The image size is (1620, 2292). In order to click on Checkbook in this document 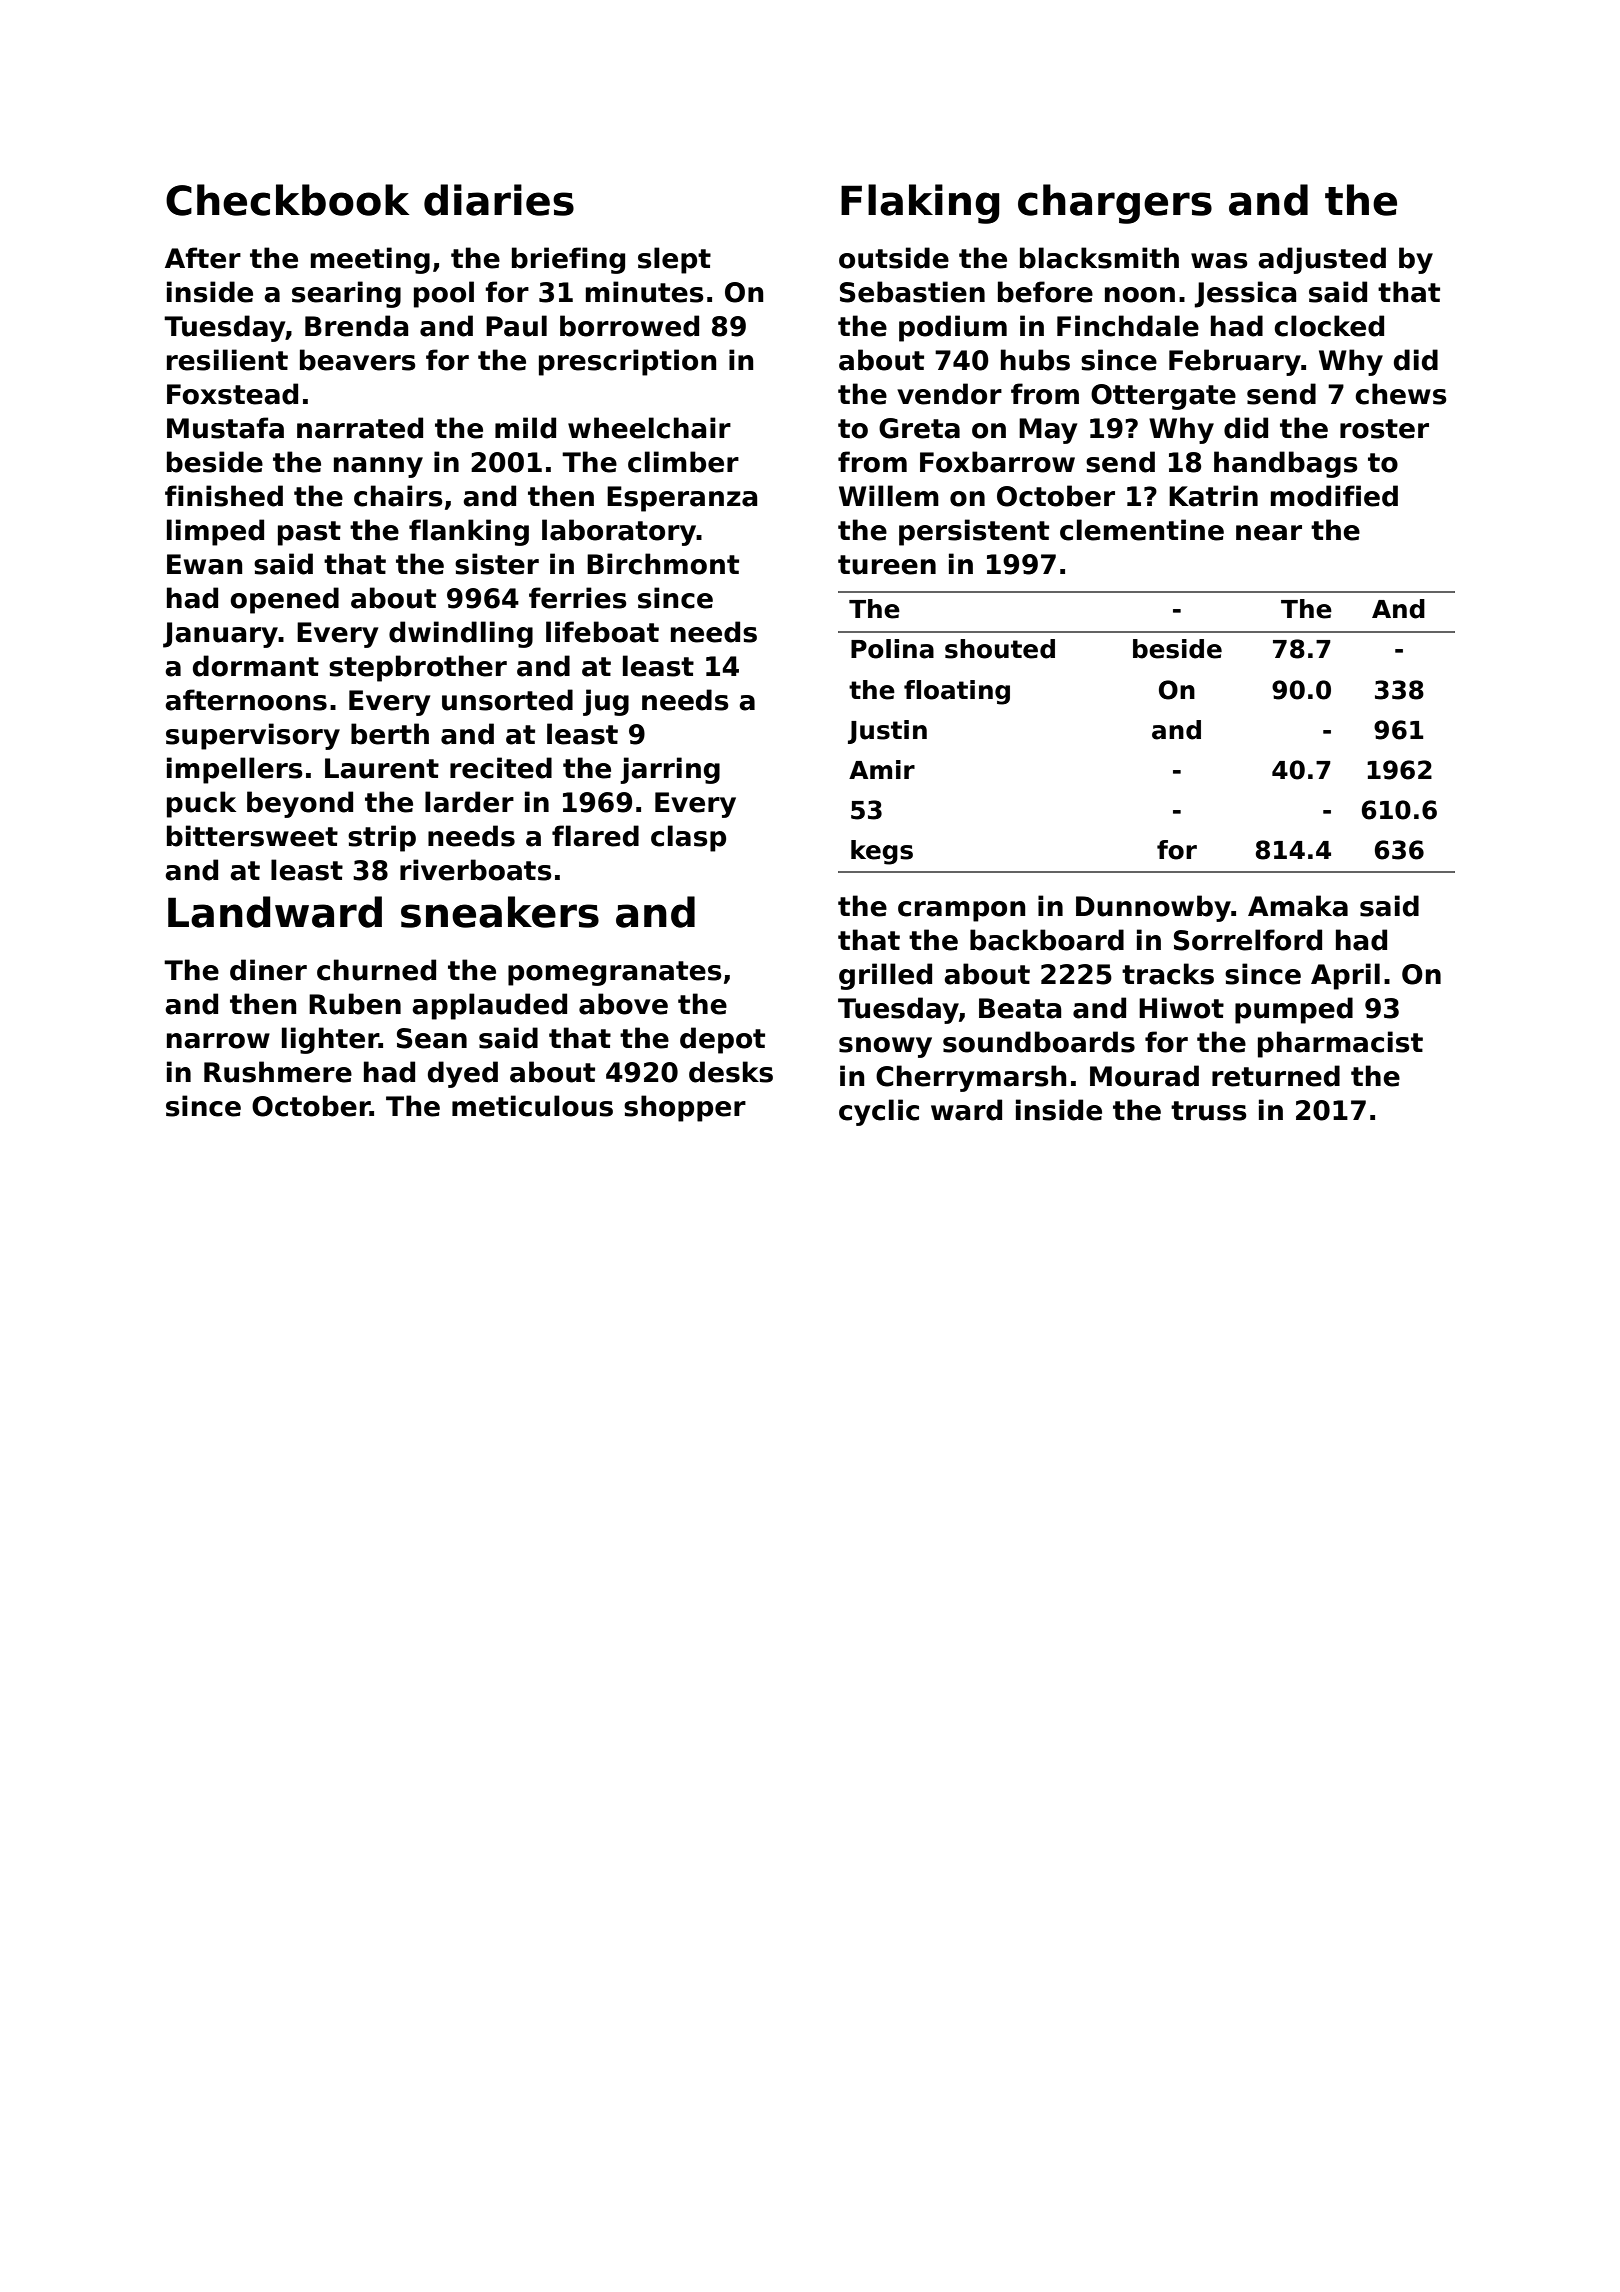, I will do `click(287, 200)`.
